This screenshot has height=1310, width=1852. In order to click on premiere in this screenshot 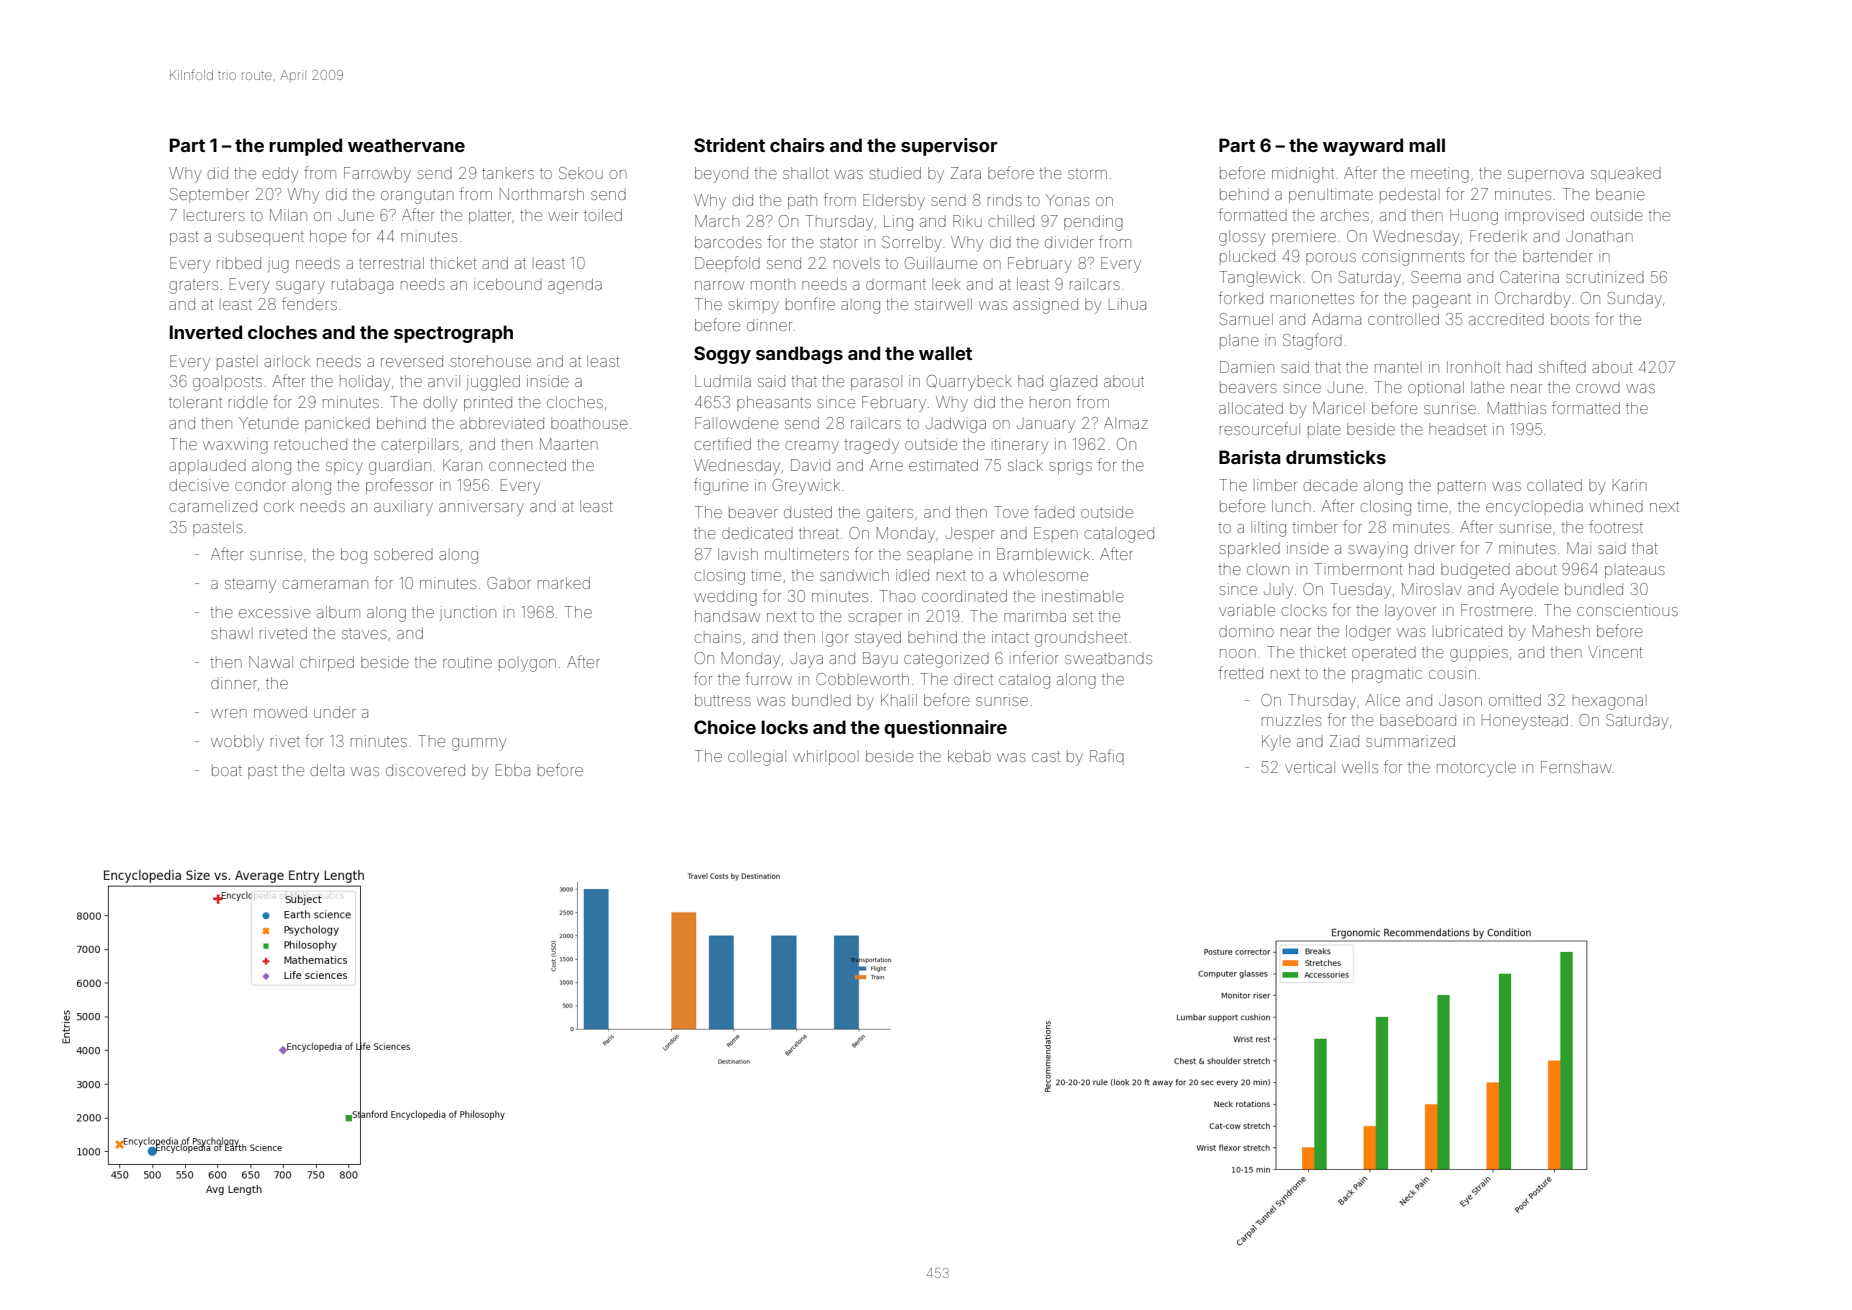, I will do `click(1304, 237)`.
